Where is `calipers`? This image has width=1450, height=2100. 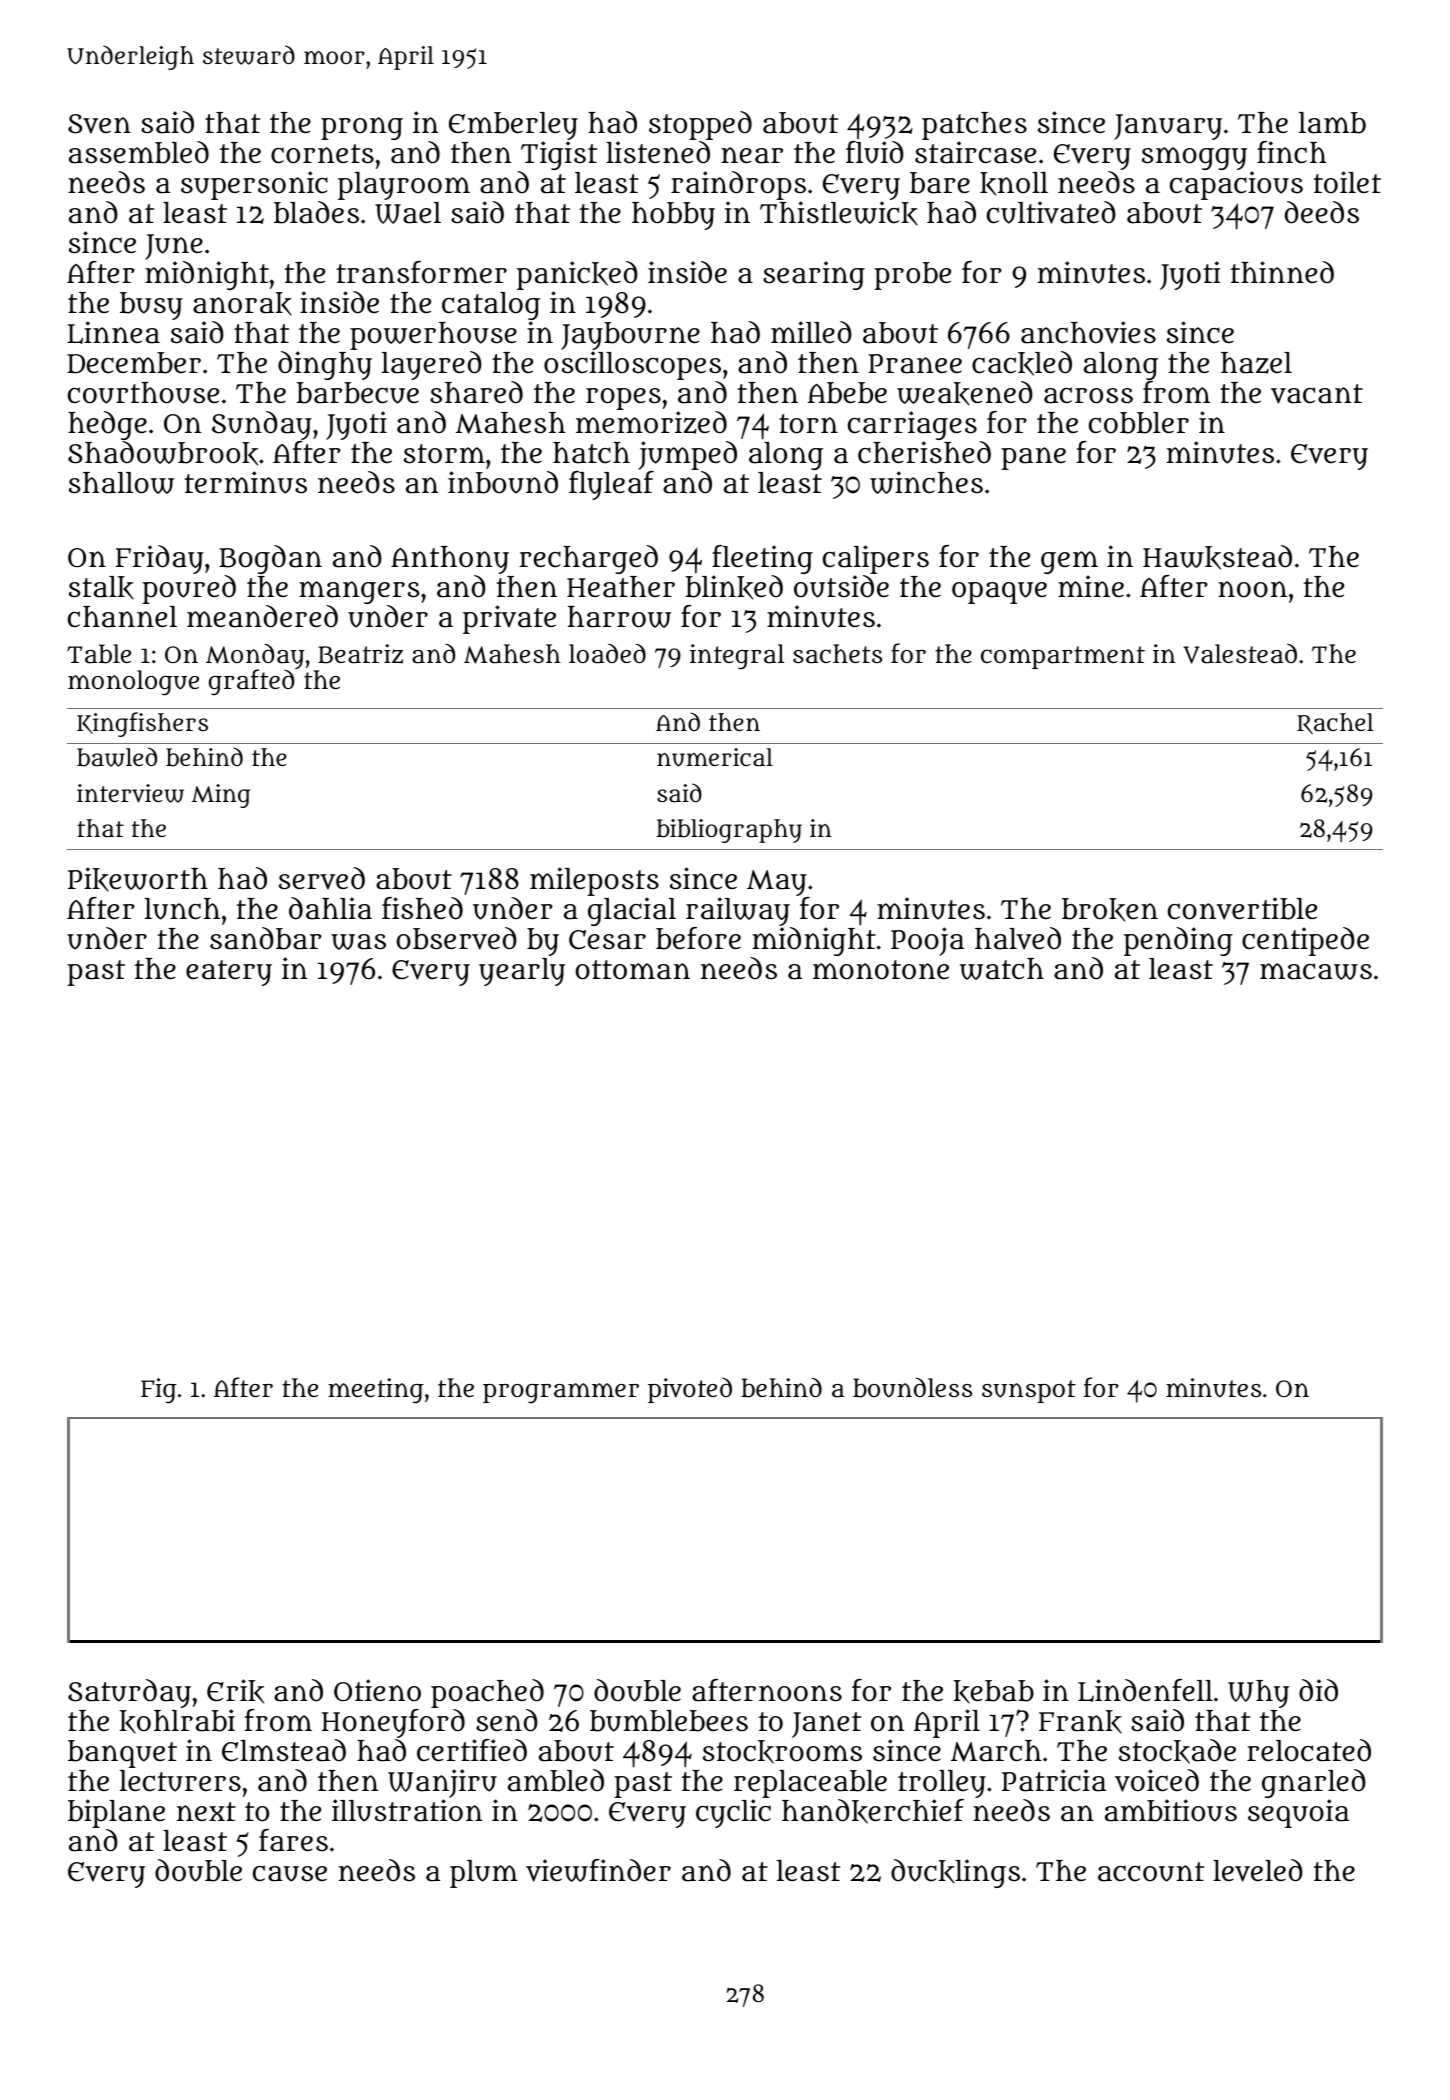 calipers is located at coordinates (876, 559).
